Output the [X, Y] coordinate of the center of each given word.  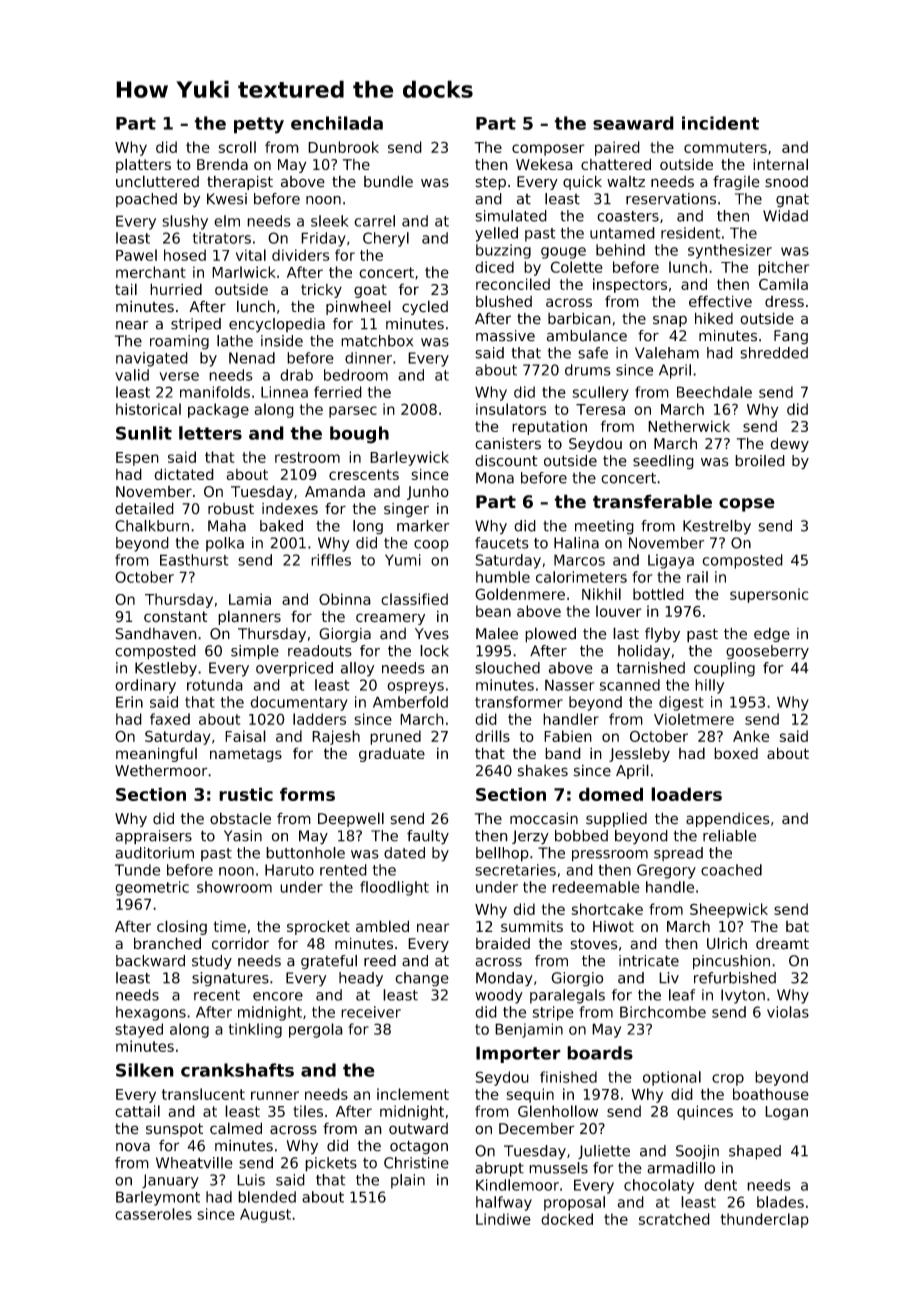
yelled [496, 234]
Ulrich [727, 943]
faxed [170, 719]
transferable [652, 501]
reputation [549, 427]
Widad [785, 216]
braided [503, 943]
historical [148, 409]
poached [146, 200]
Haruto [289, 870]
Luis [251, 1180]
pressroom [610, 856]
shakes [543, 770]
